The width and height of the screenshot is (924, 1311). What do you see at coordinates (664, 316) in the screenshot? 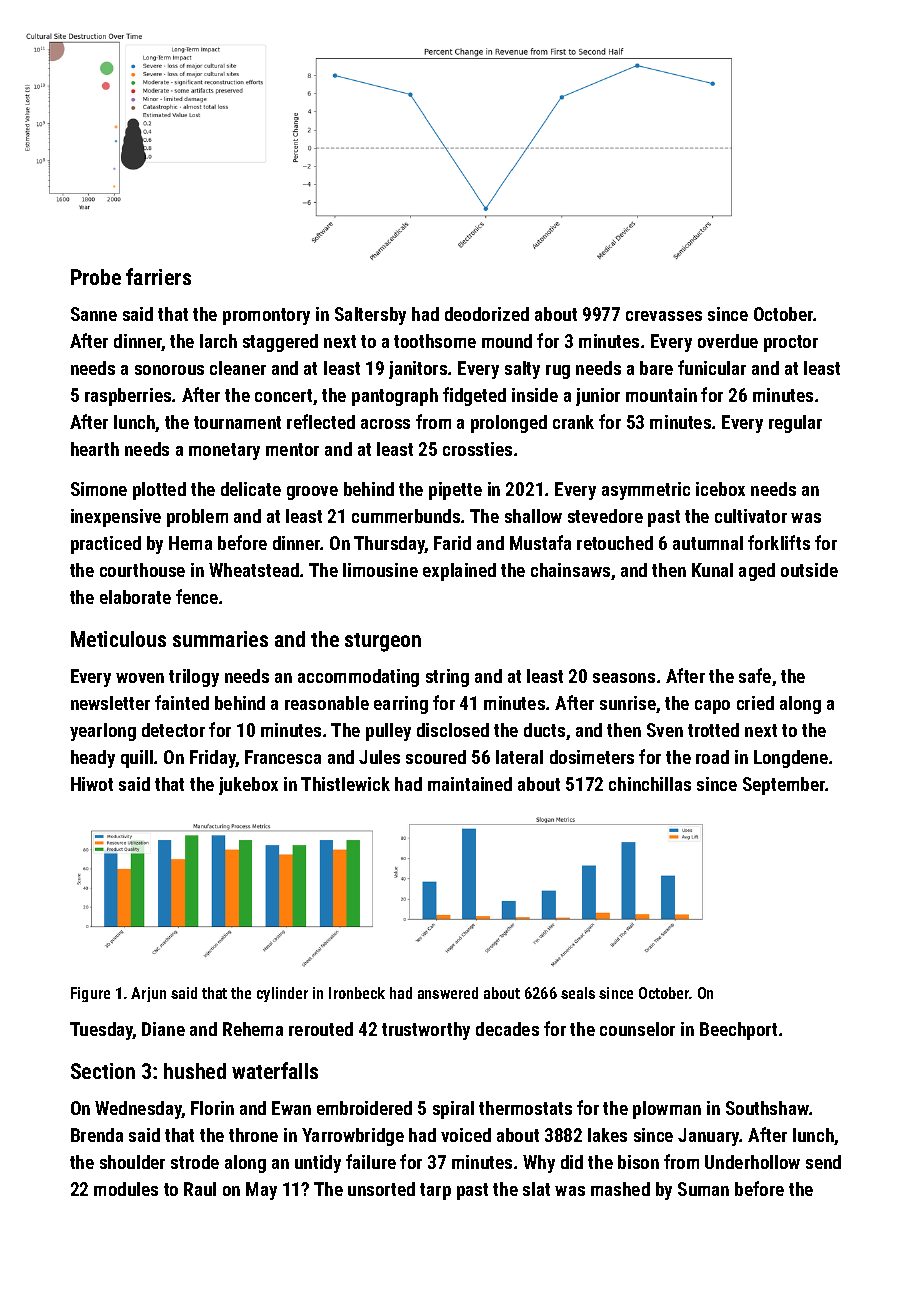
I see `crevasses` at bounding box center [664, 316].
